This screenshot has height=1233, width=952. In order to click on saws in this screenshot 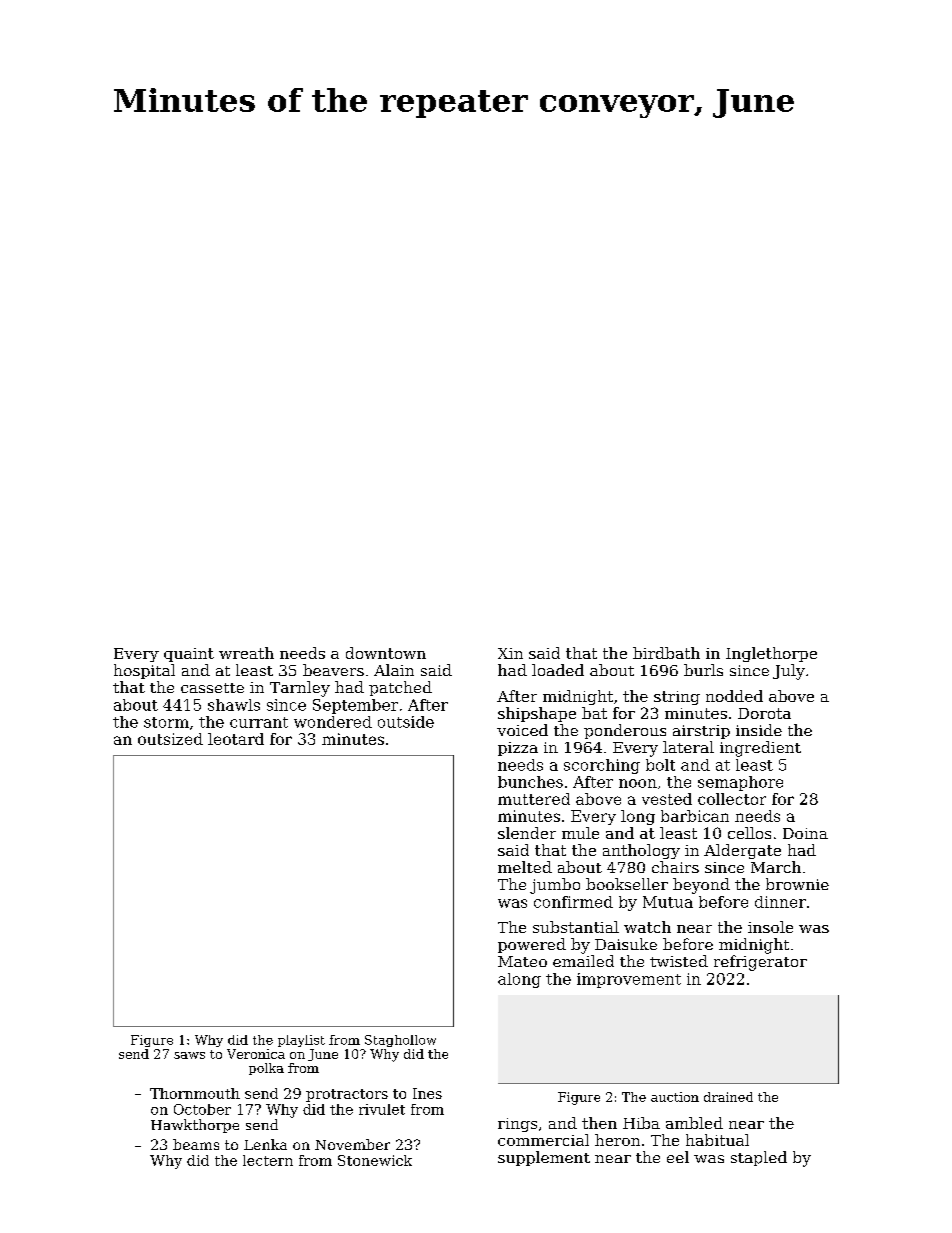, I will do `click(189, 1055)`.
